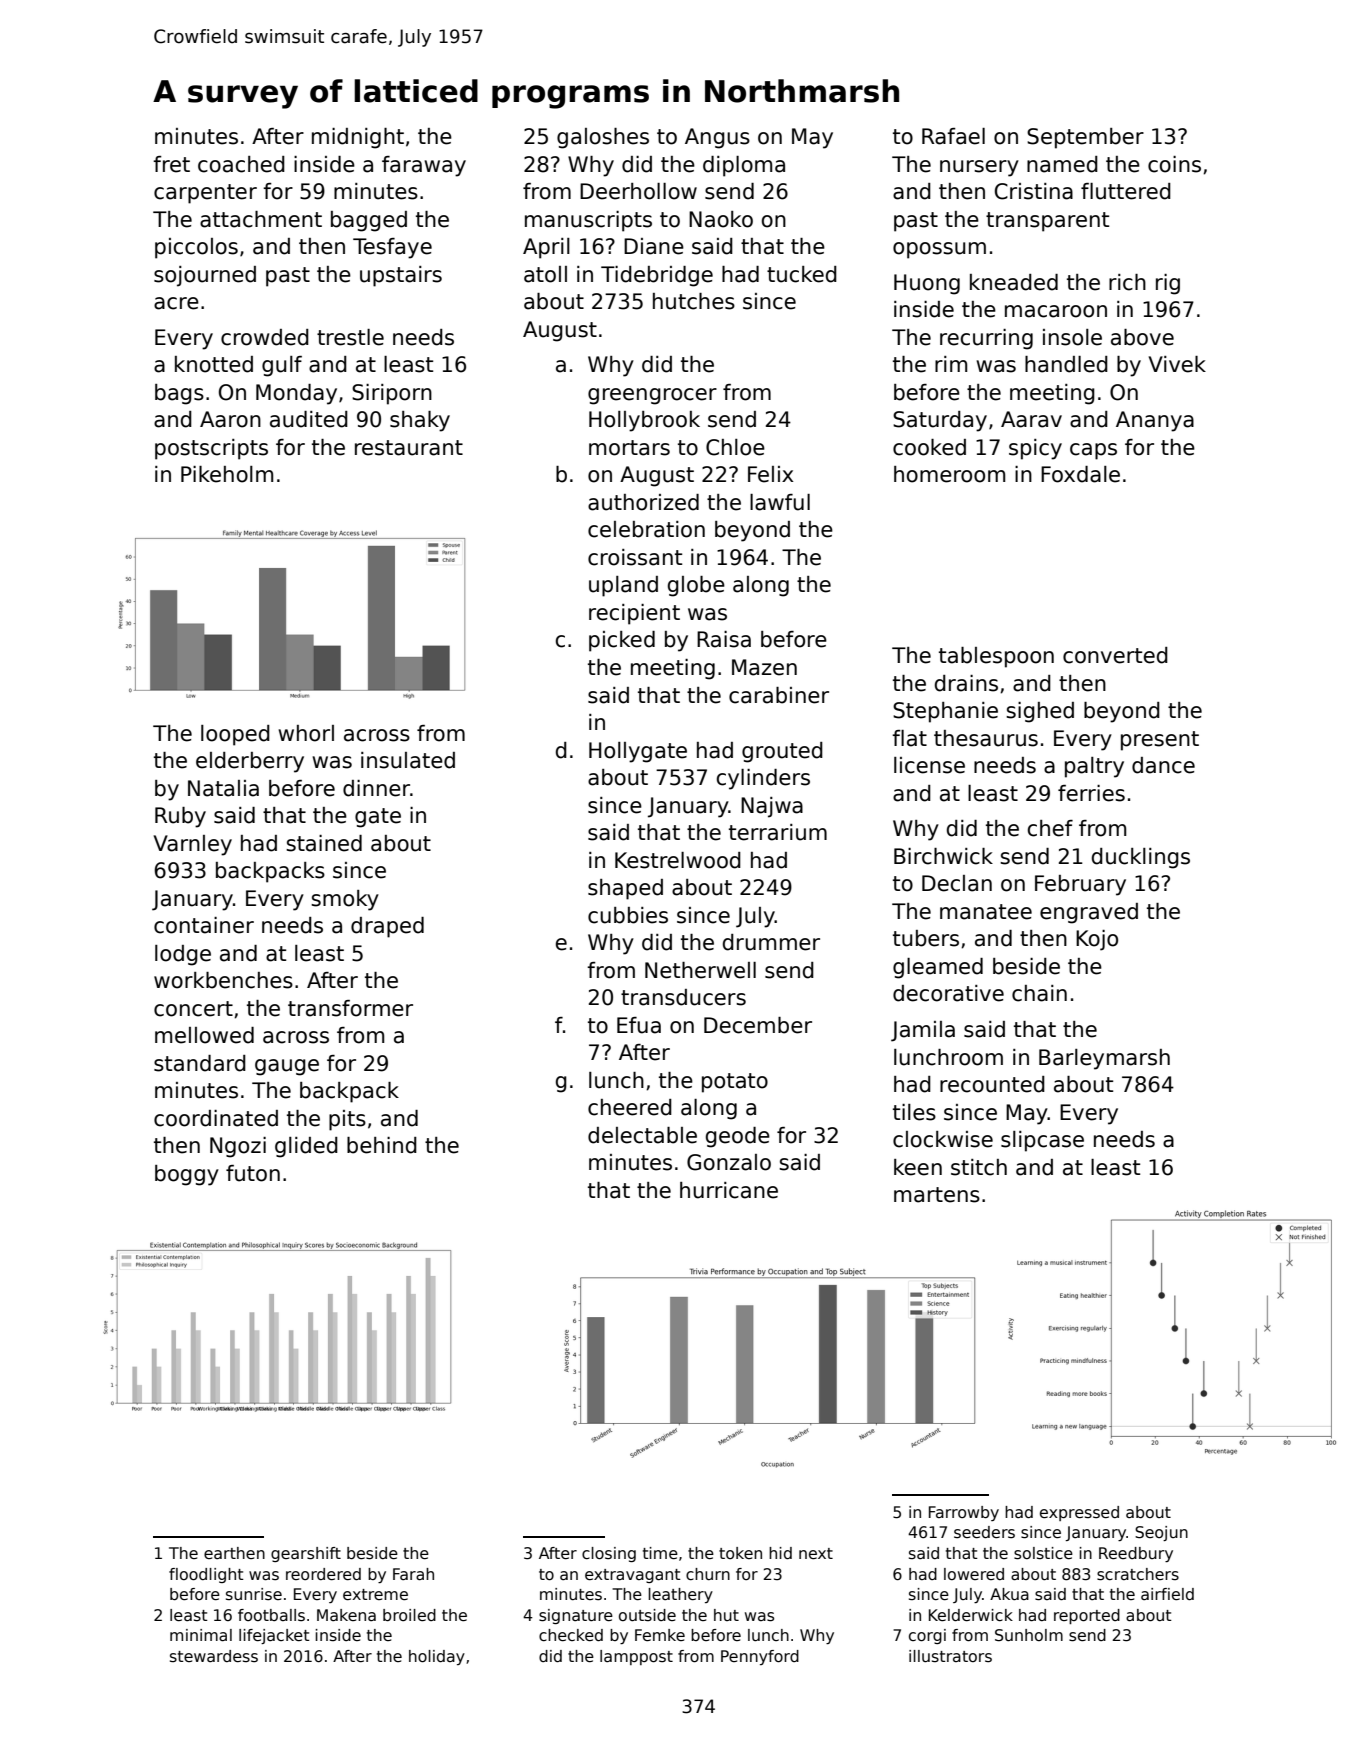  I want to click on transducers, so click(683, 997).
